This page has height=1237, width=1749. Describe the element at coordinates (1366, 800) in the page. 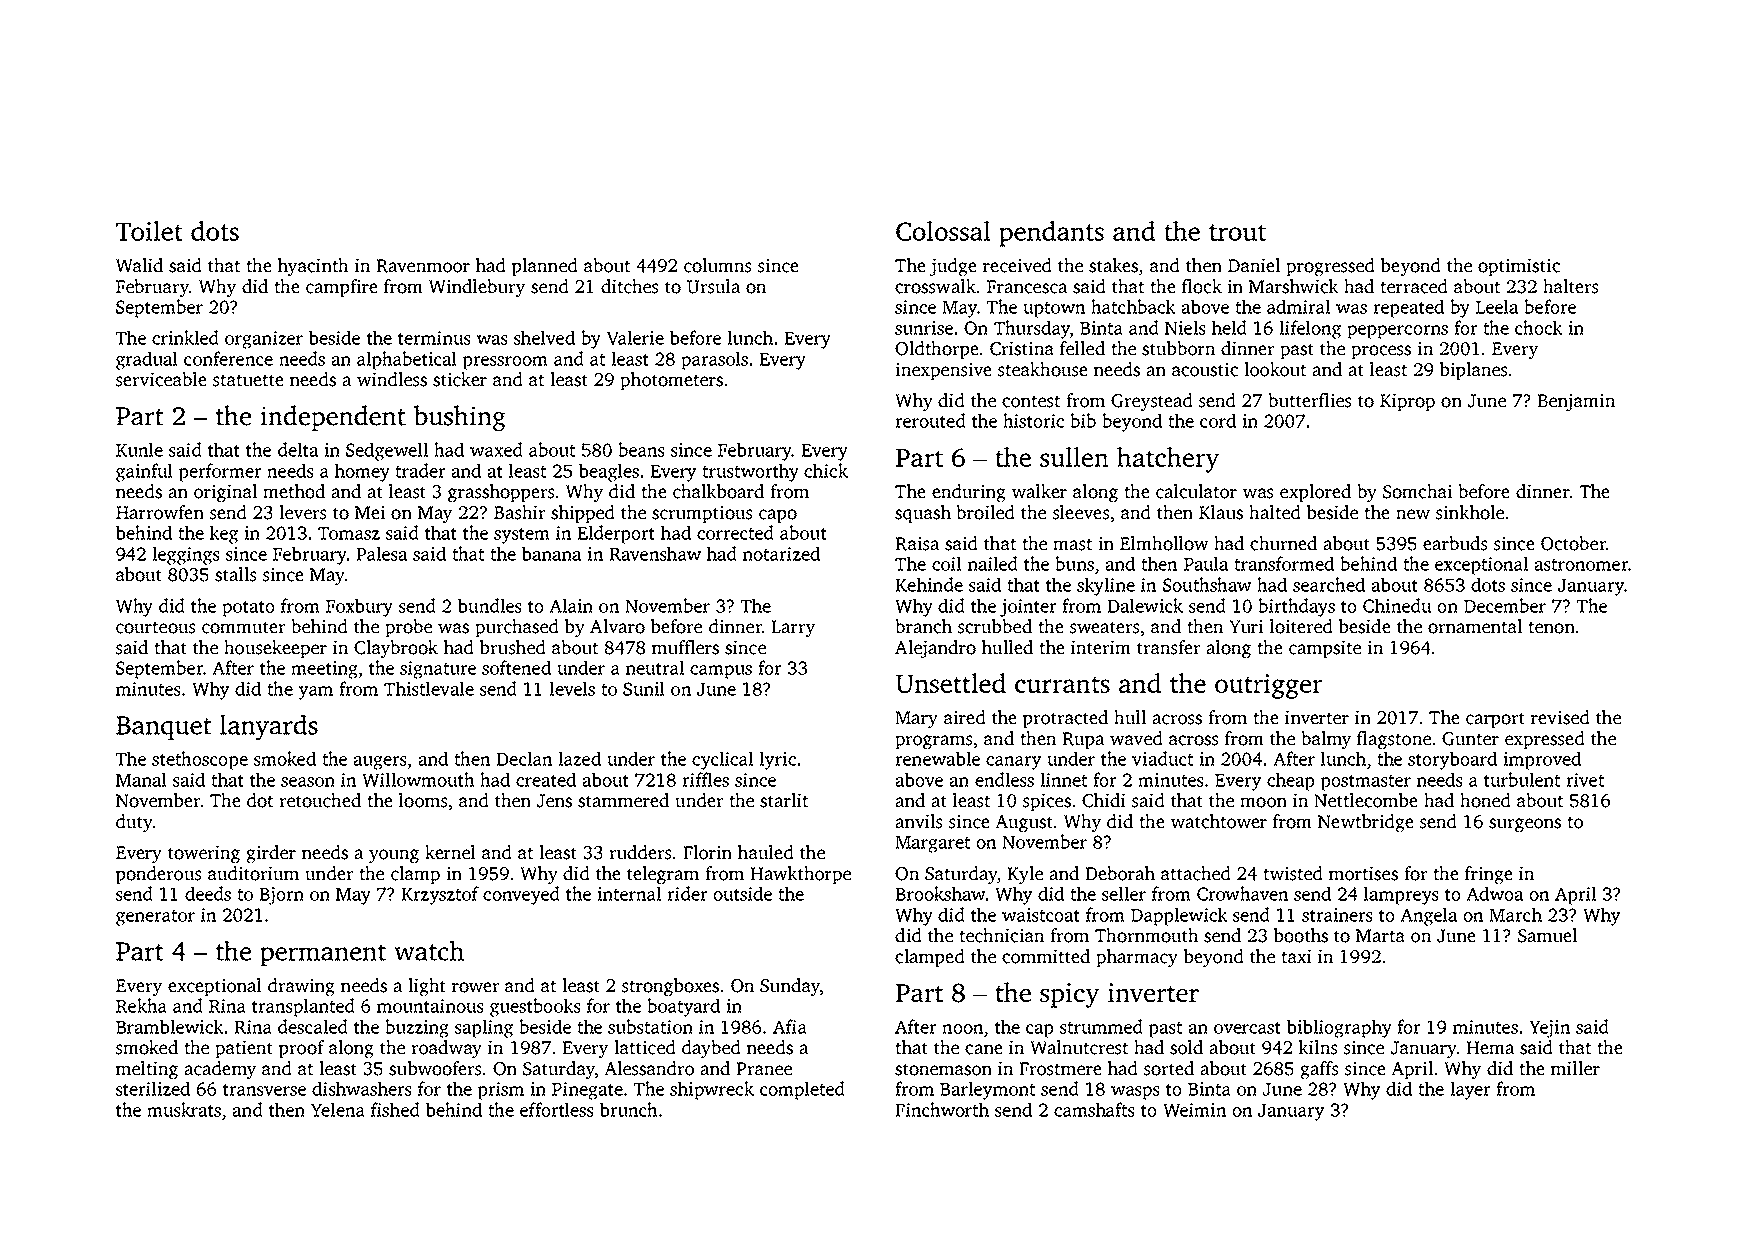

I see `Nettlecombe` at that location.
